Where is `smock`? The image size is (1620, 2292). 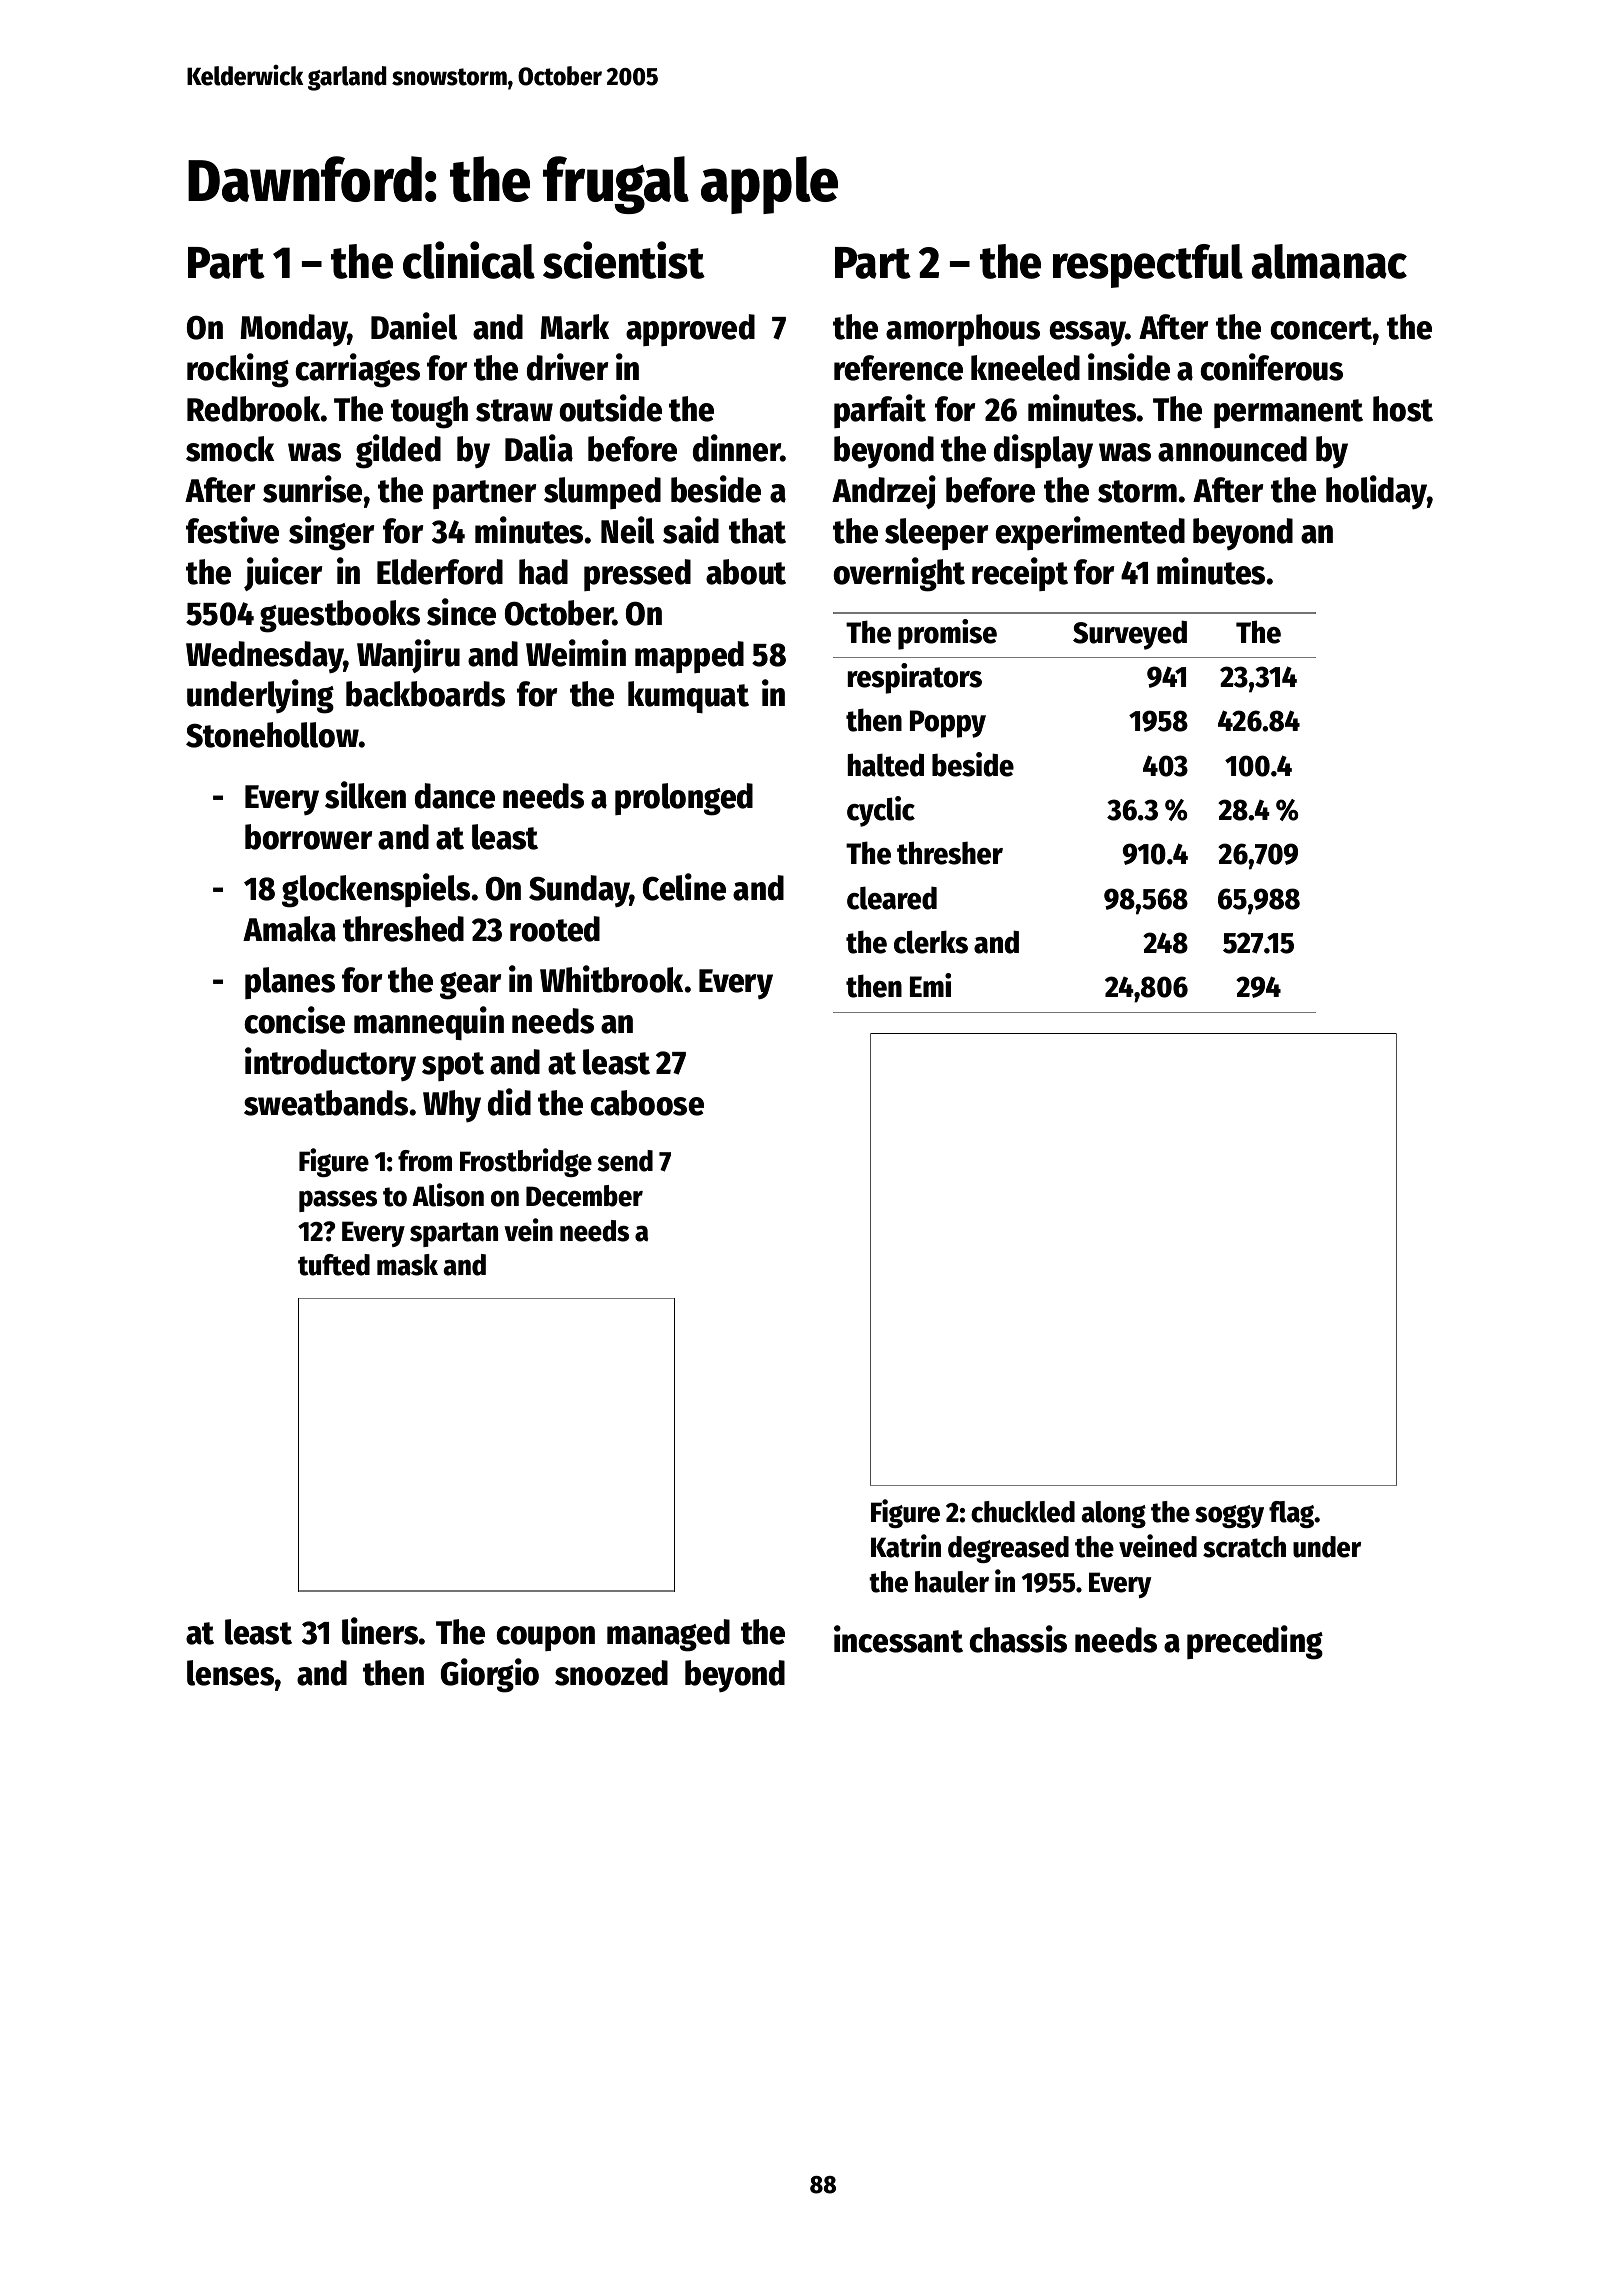
smock is located at coordinates (230, 449).
